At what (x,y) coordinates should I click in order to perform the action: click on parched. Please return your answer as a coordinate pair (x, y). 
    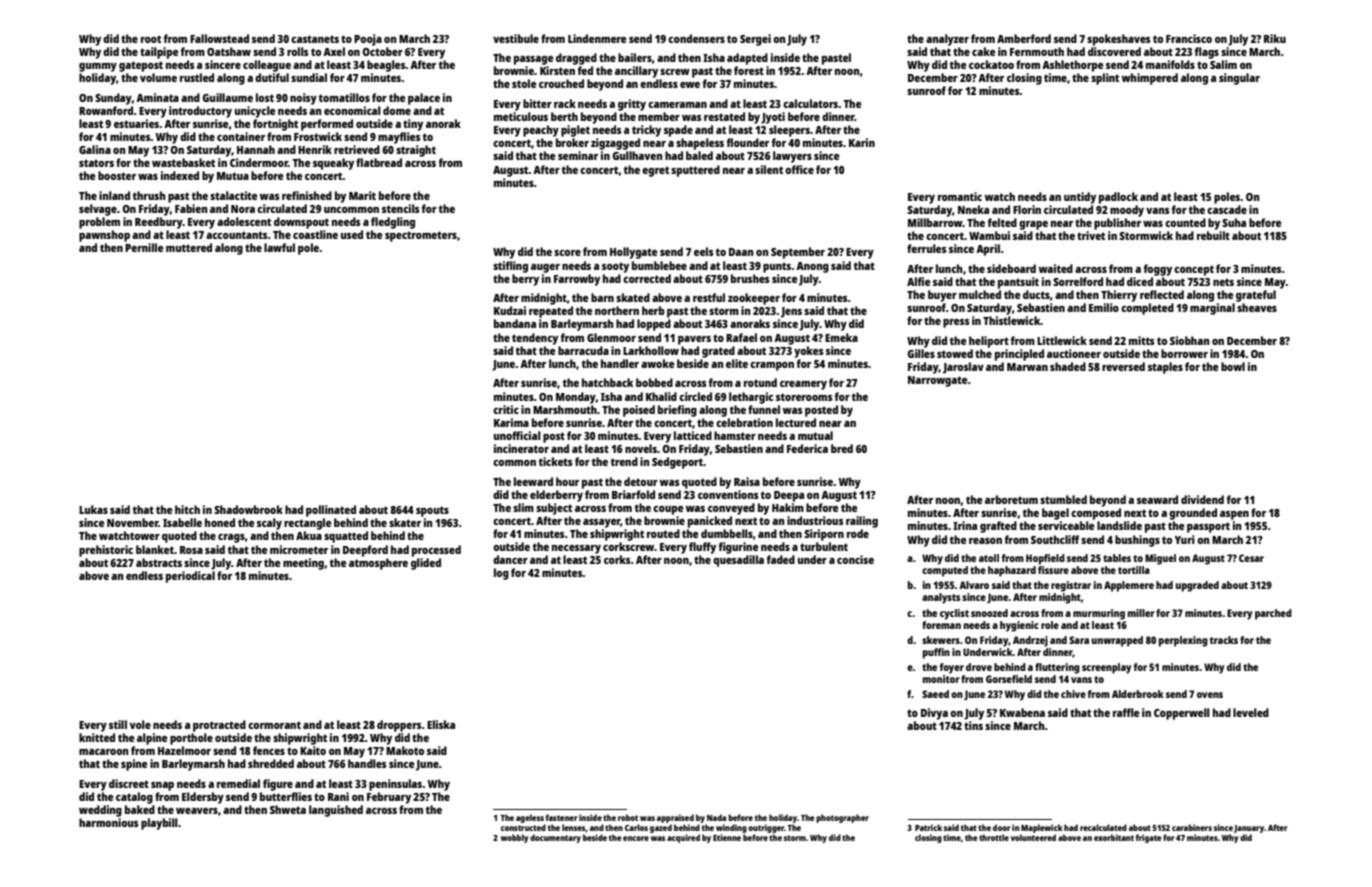
    Looking at the image, I should click on (1273, 614).
